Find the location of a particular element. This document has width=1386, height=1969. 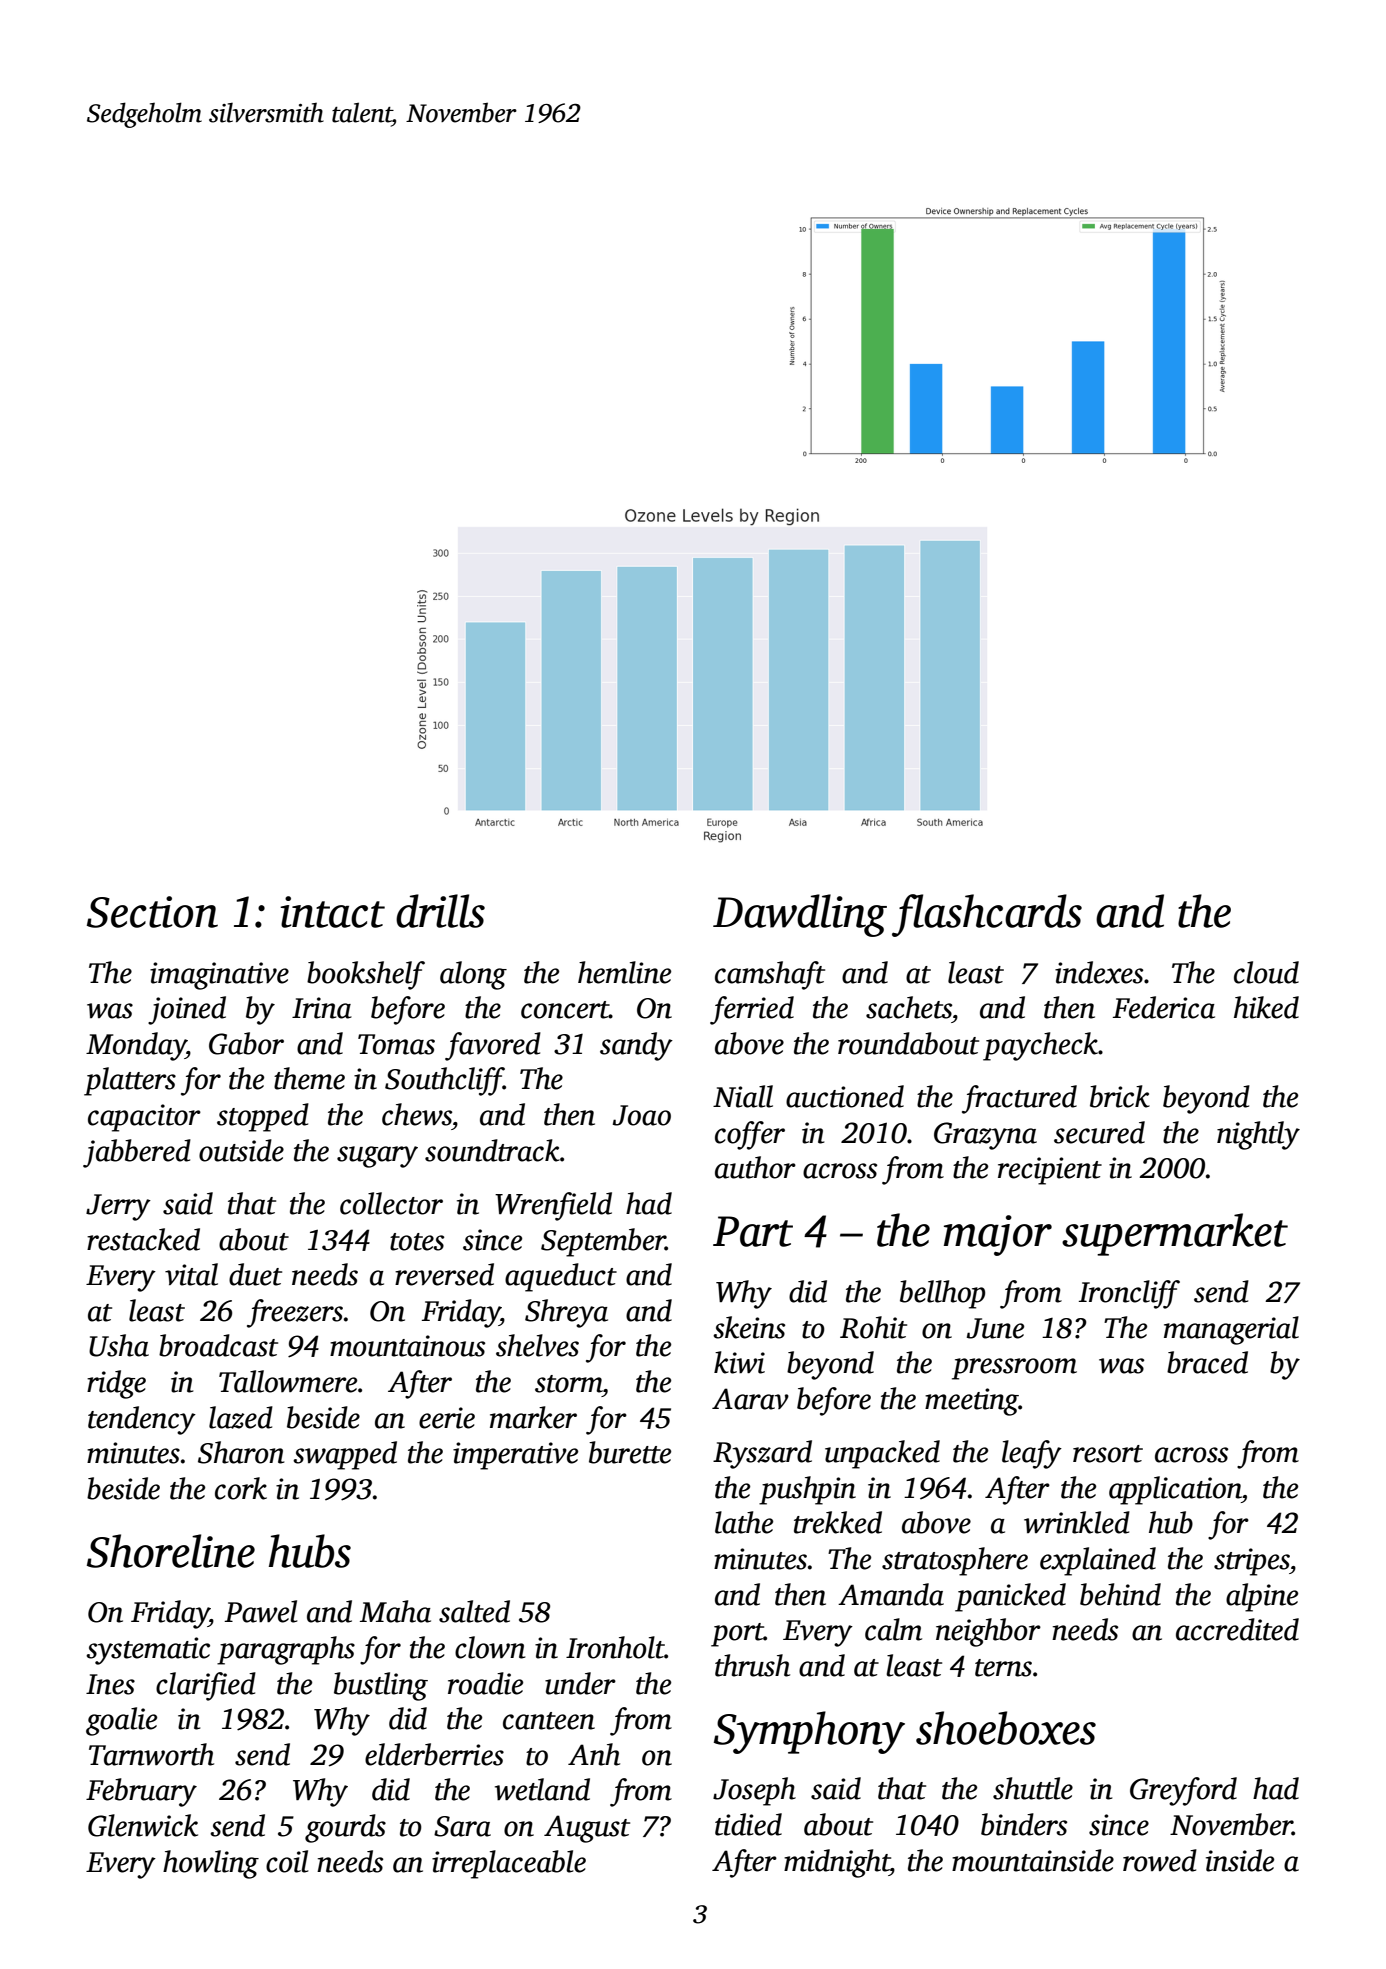

goalie is located at coordinates (121, 1721).
